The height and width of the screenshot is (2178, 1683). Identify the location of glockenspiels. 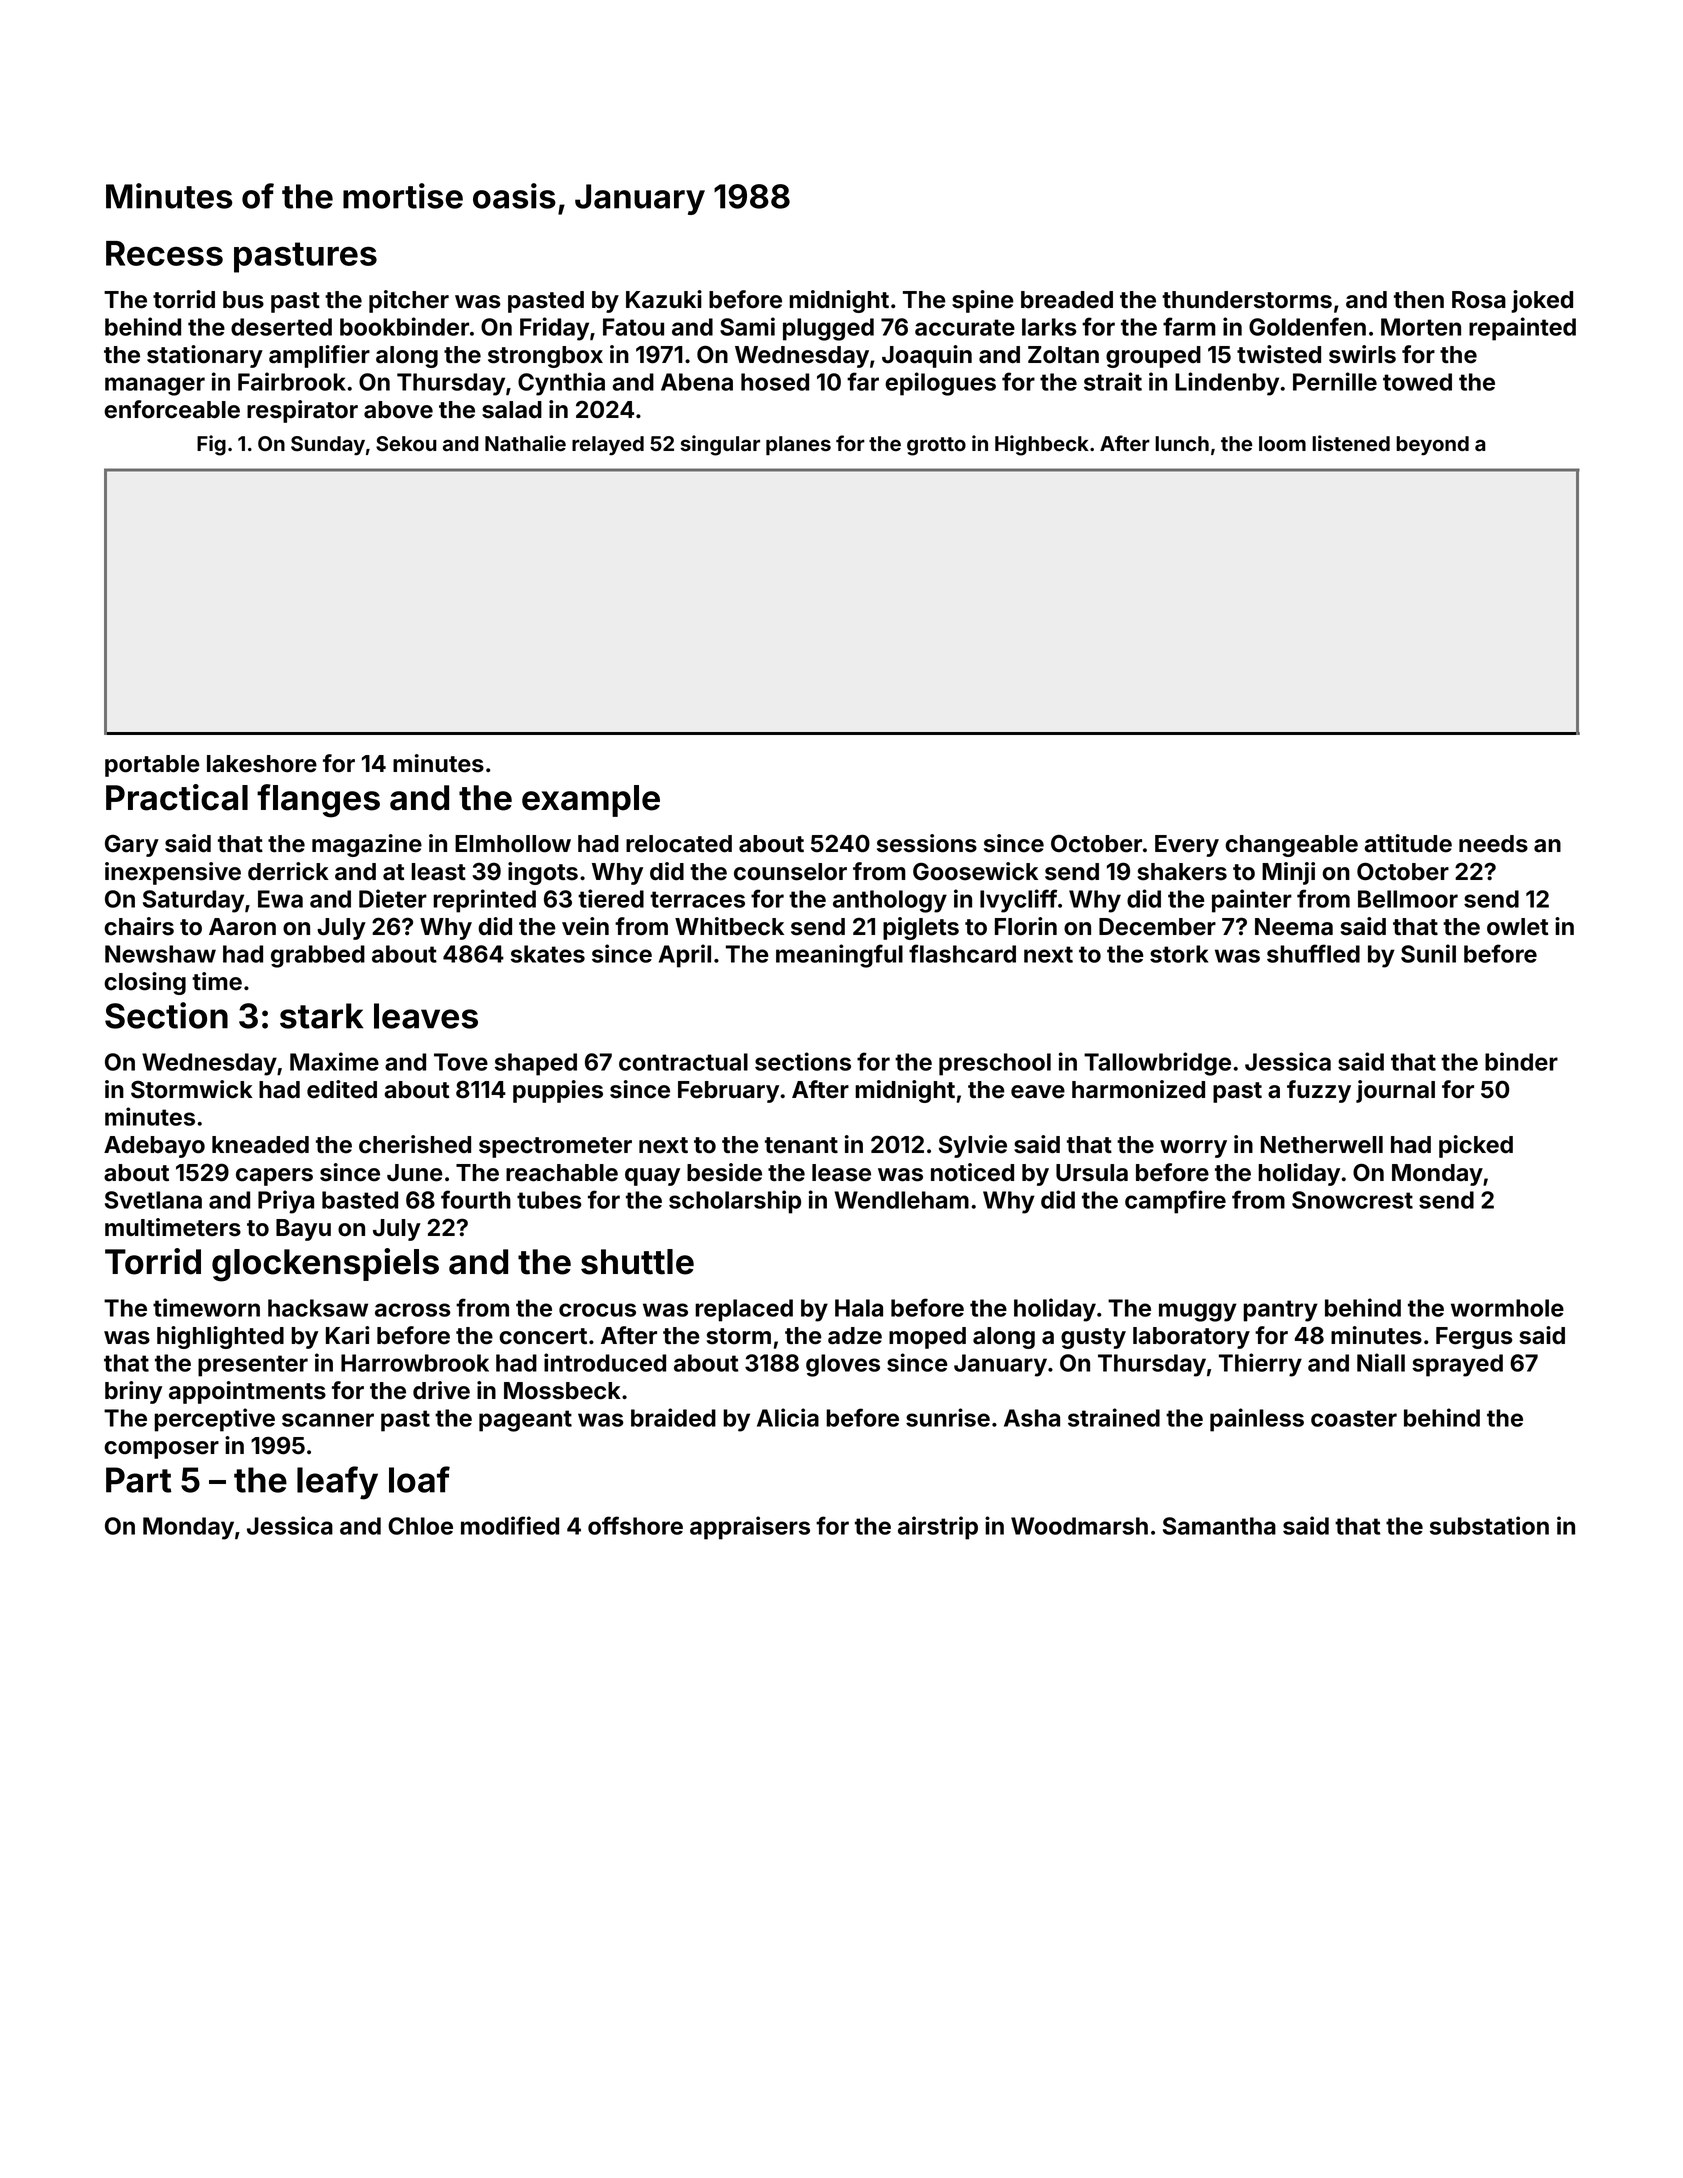
(325, 1265).
